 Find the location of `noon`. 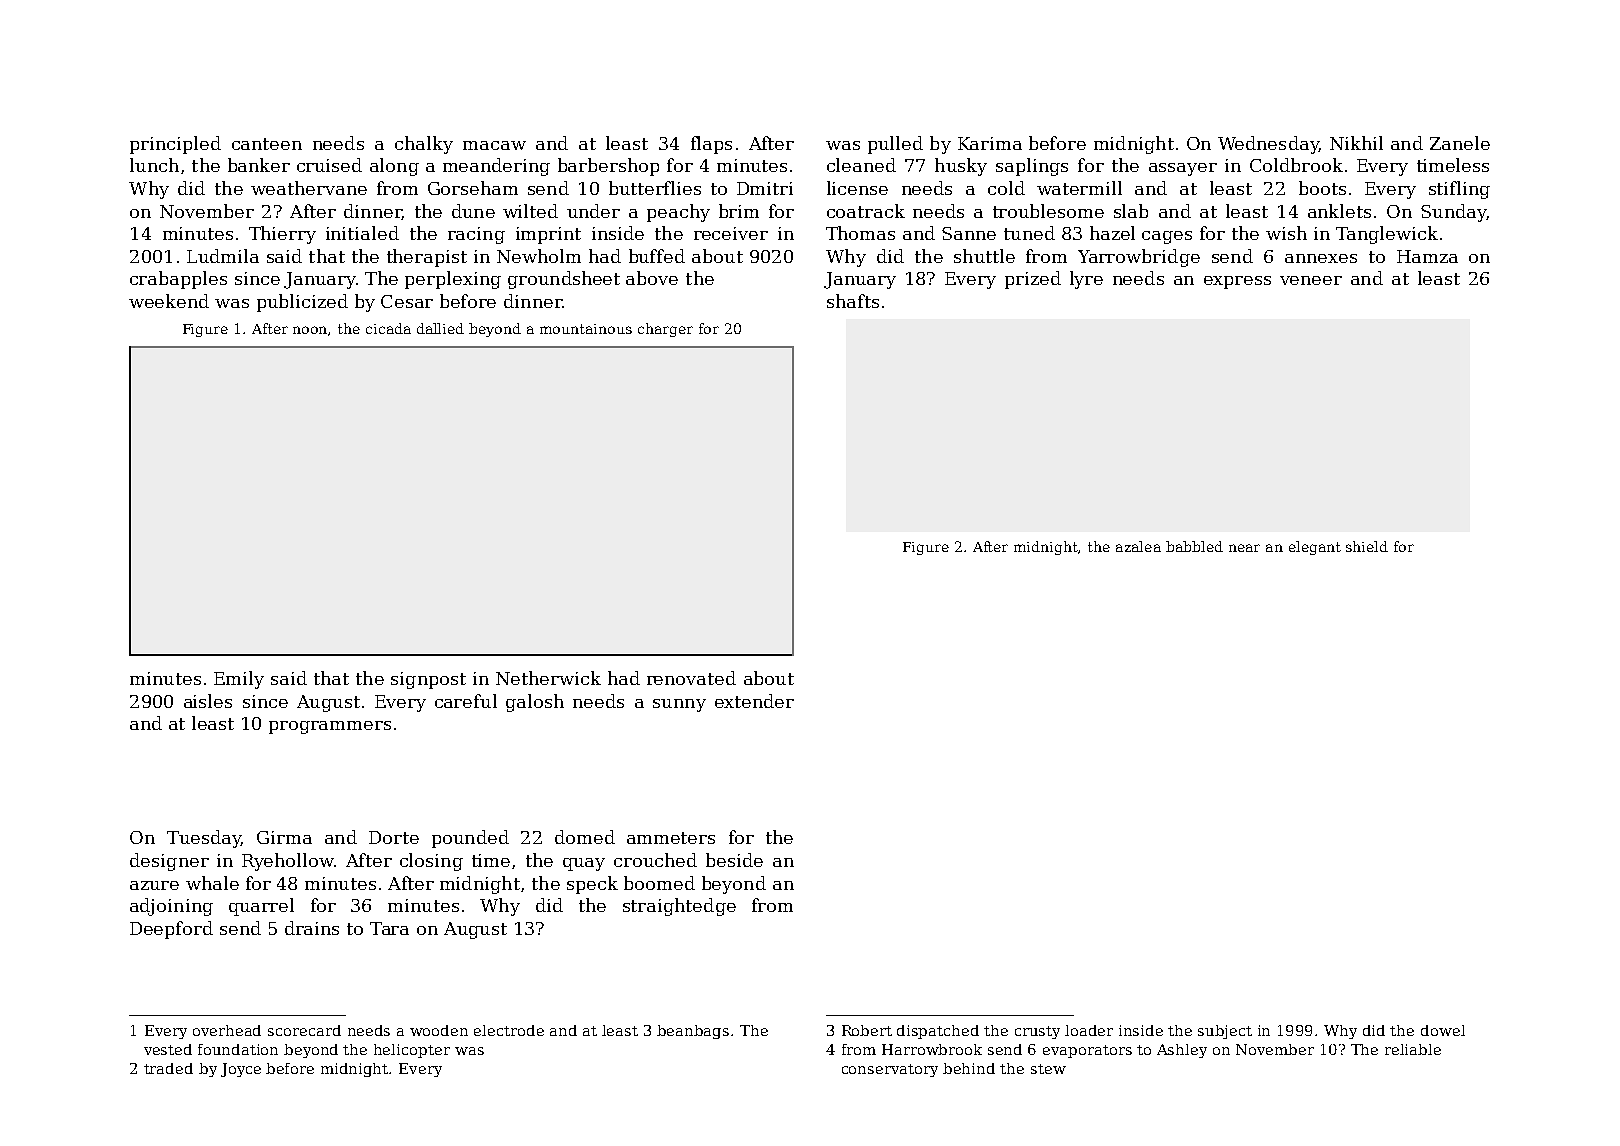

noon is located at coordinates (310, 330).
